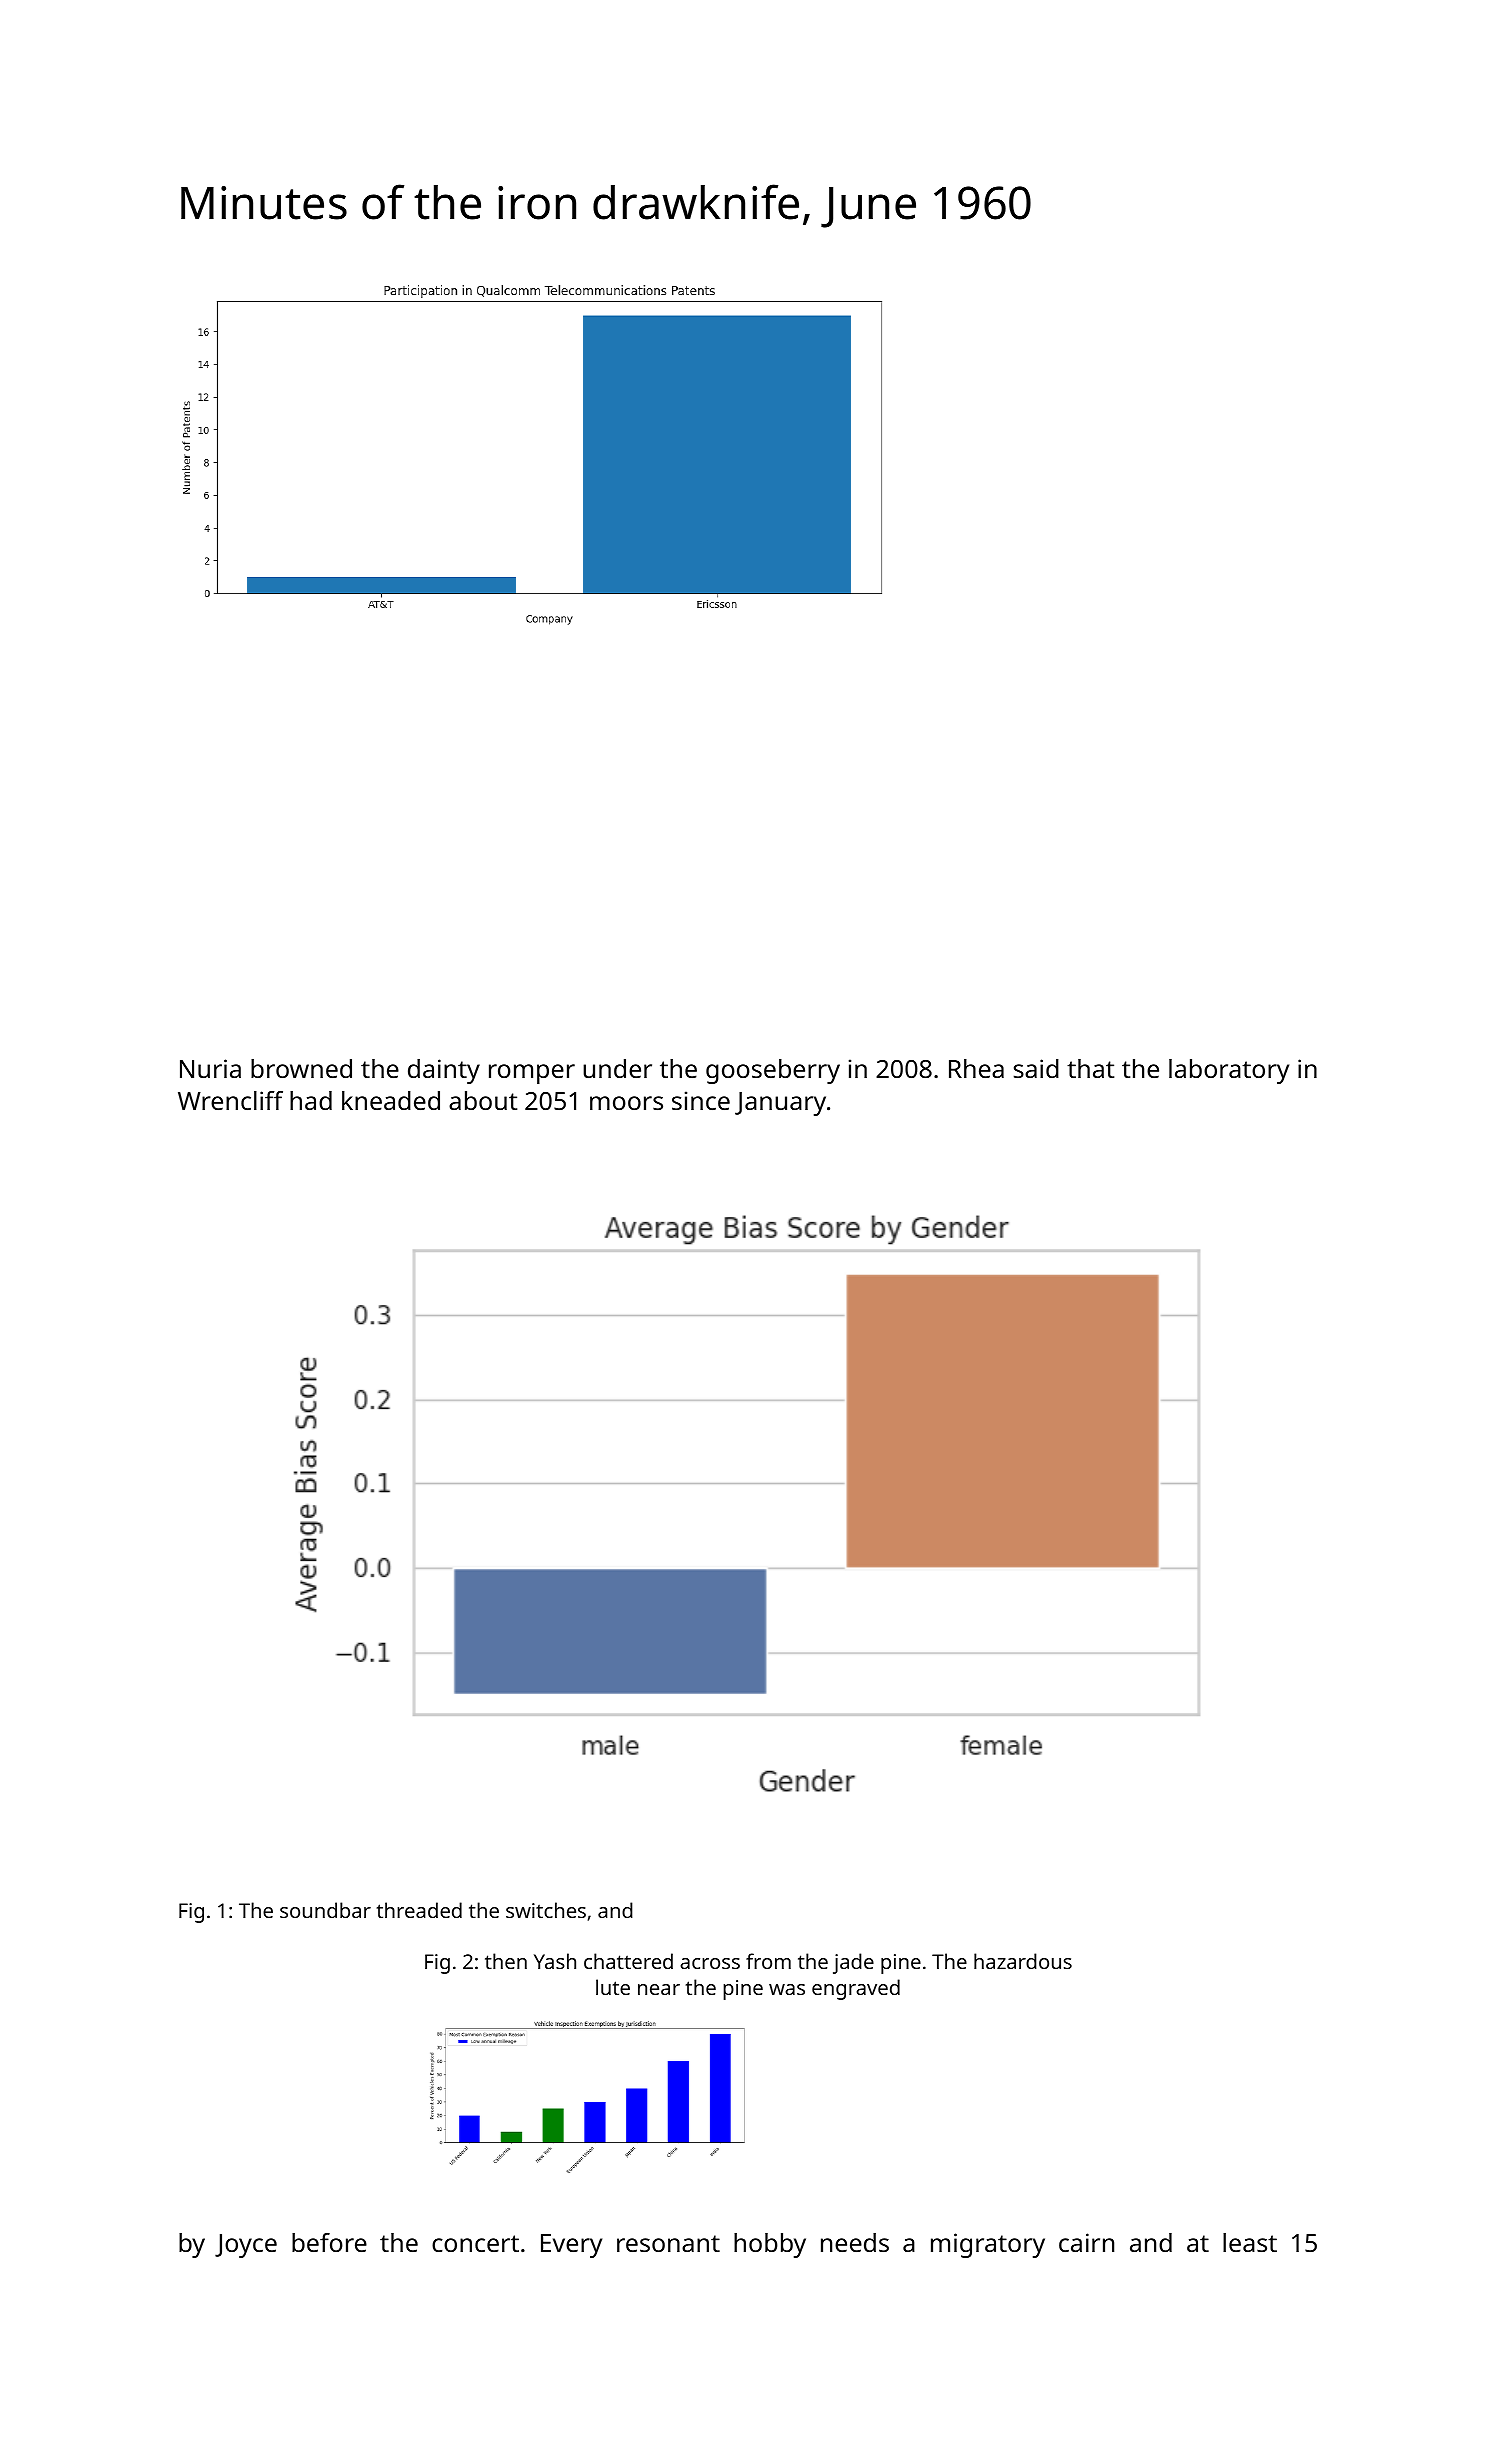  I want to click on laboratory, so click(1229, 1071).
